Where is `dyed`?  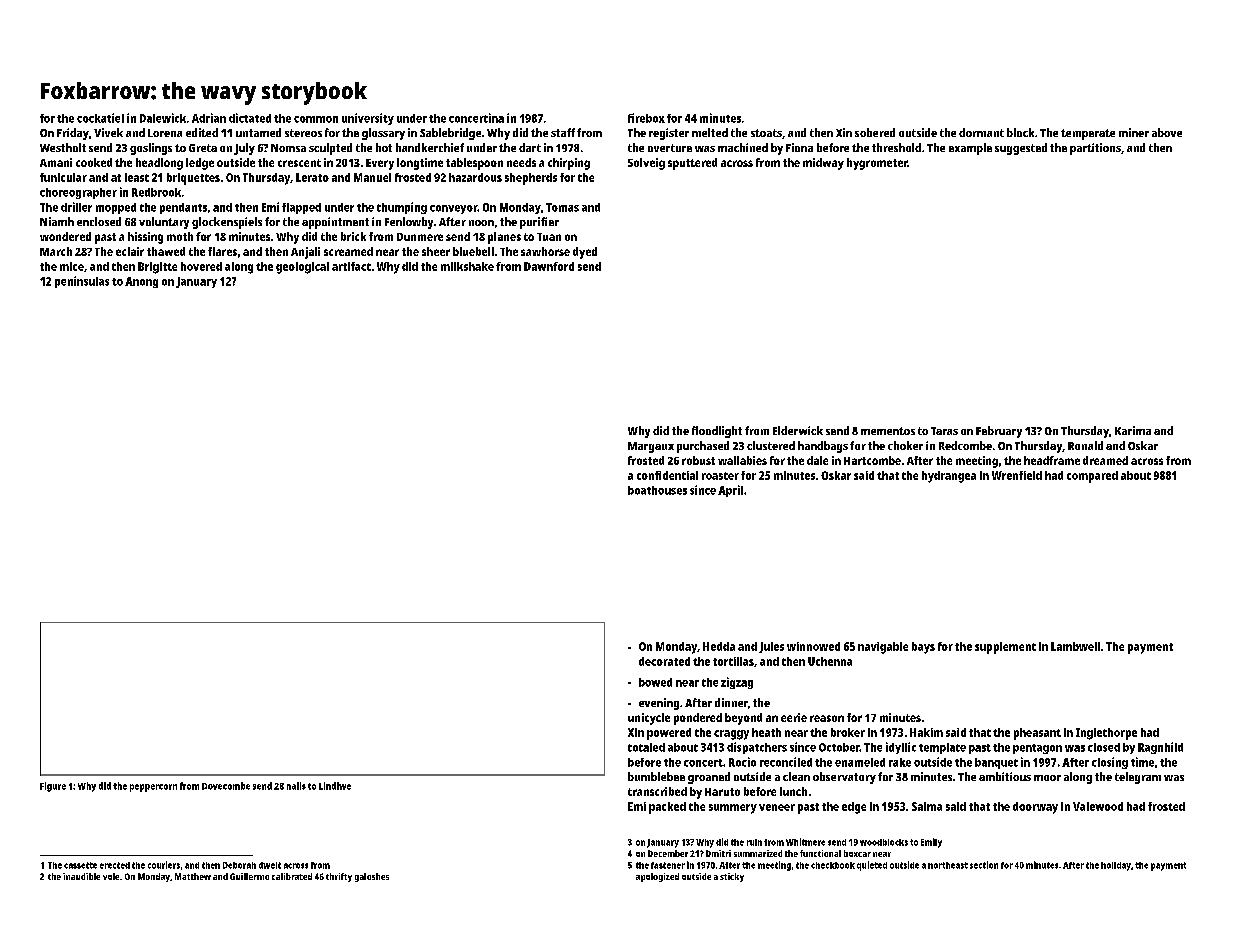 dyed is located at coordinates (585, 253).
